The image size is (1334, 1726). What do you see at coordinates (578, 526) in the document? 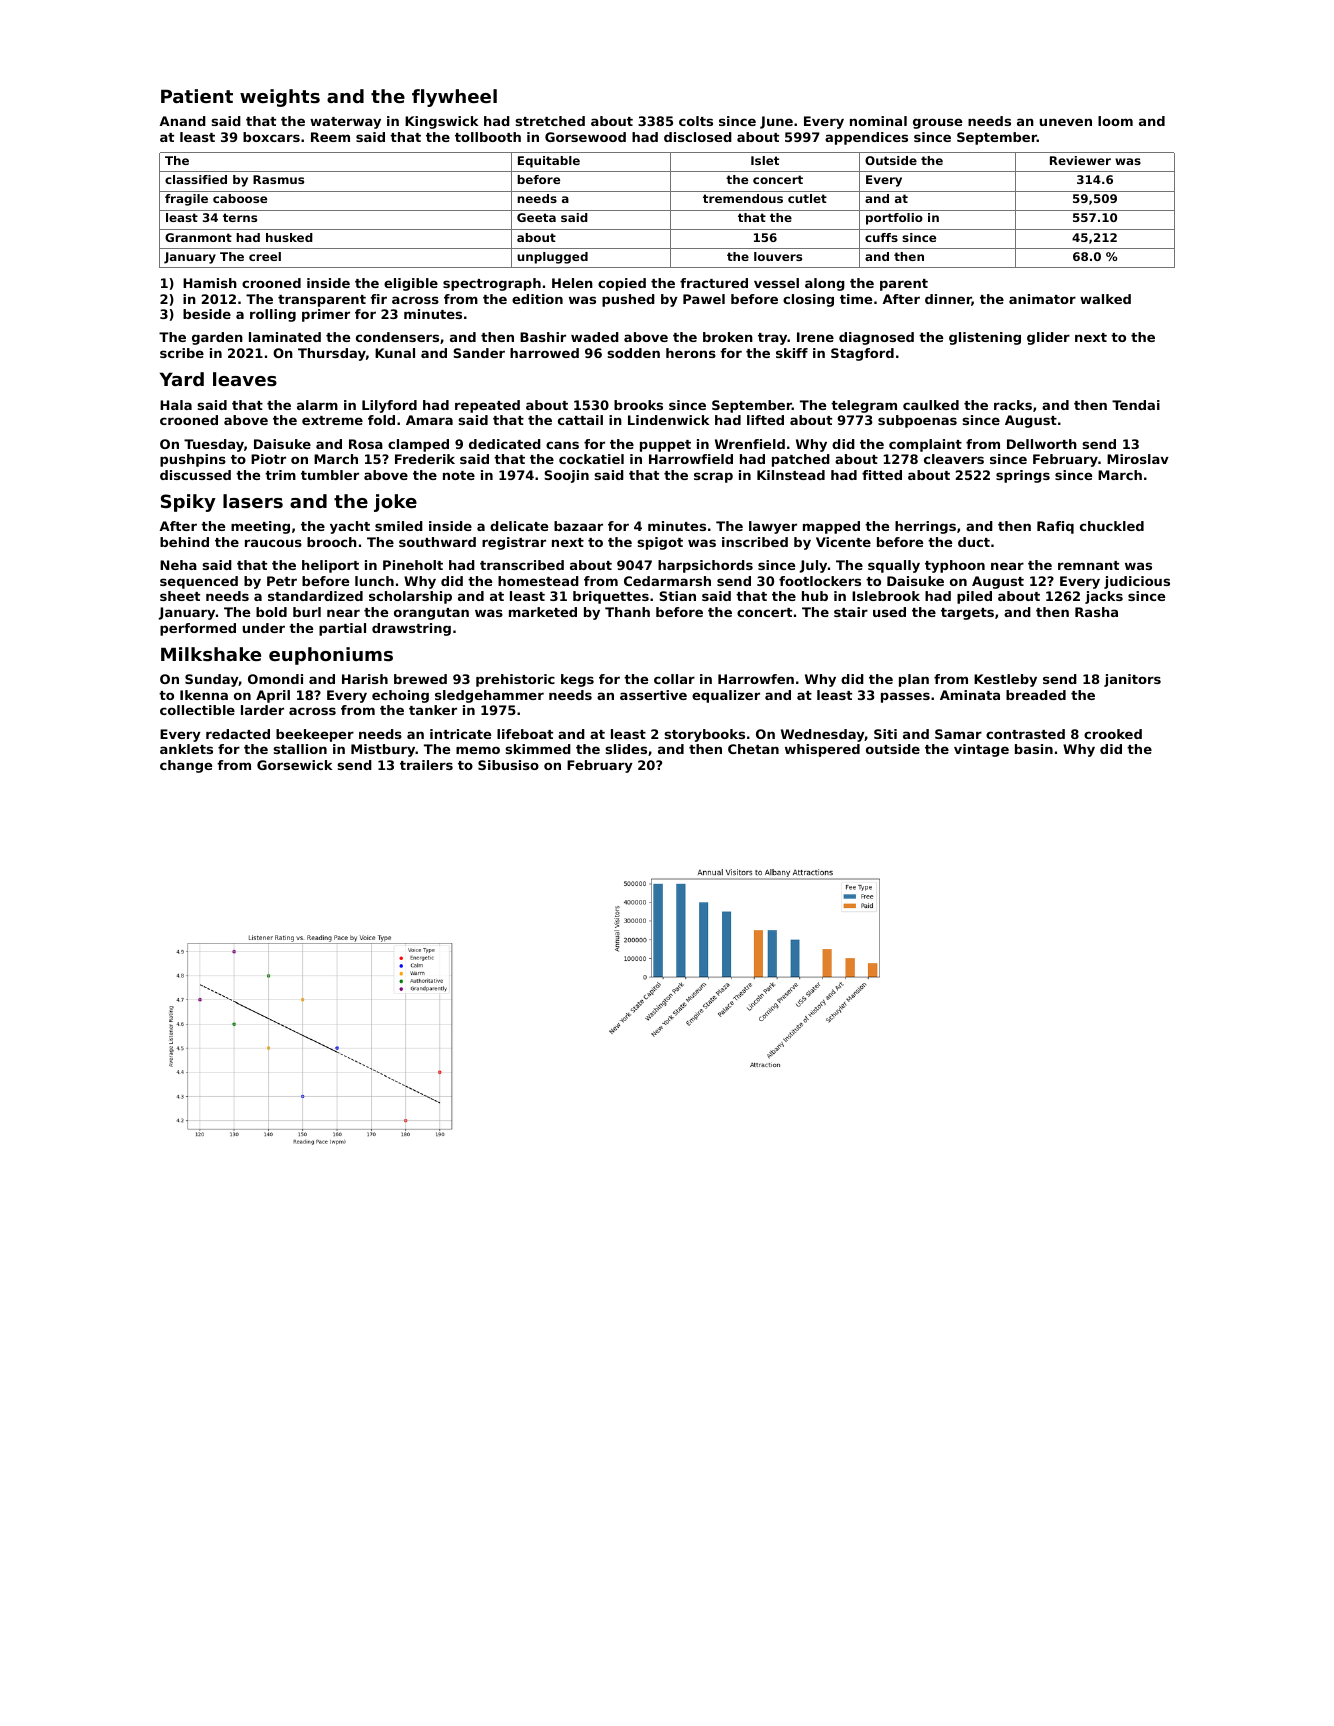
I see `bazaar` at bounding box center [578, 526].
